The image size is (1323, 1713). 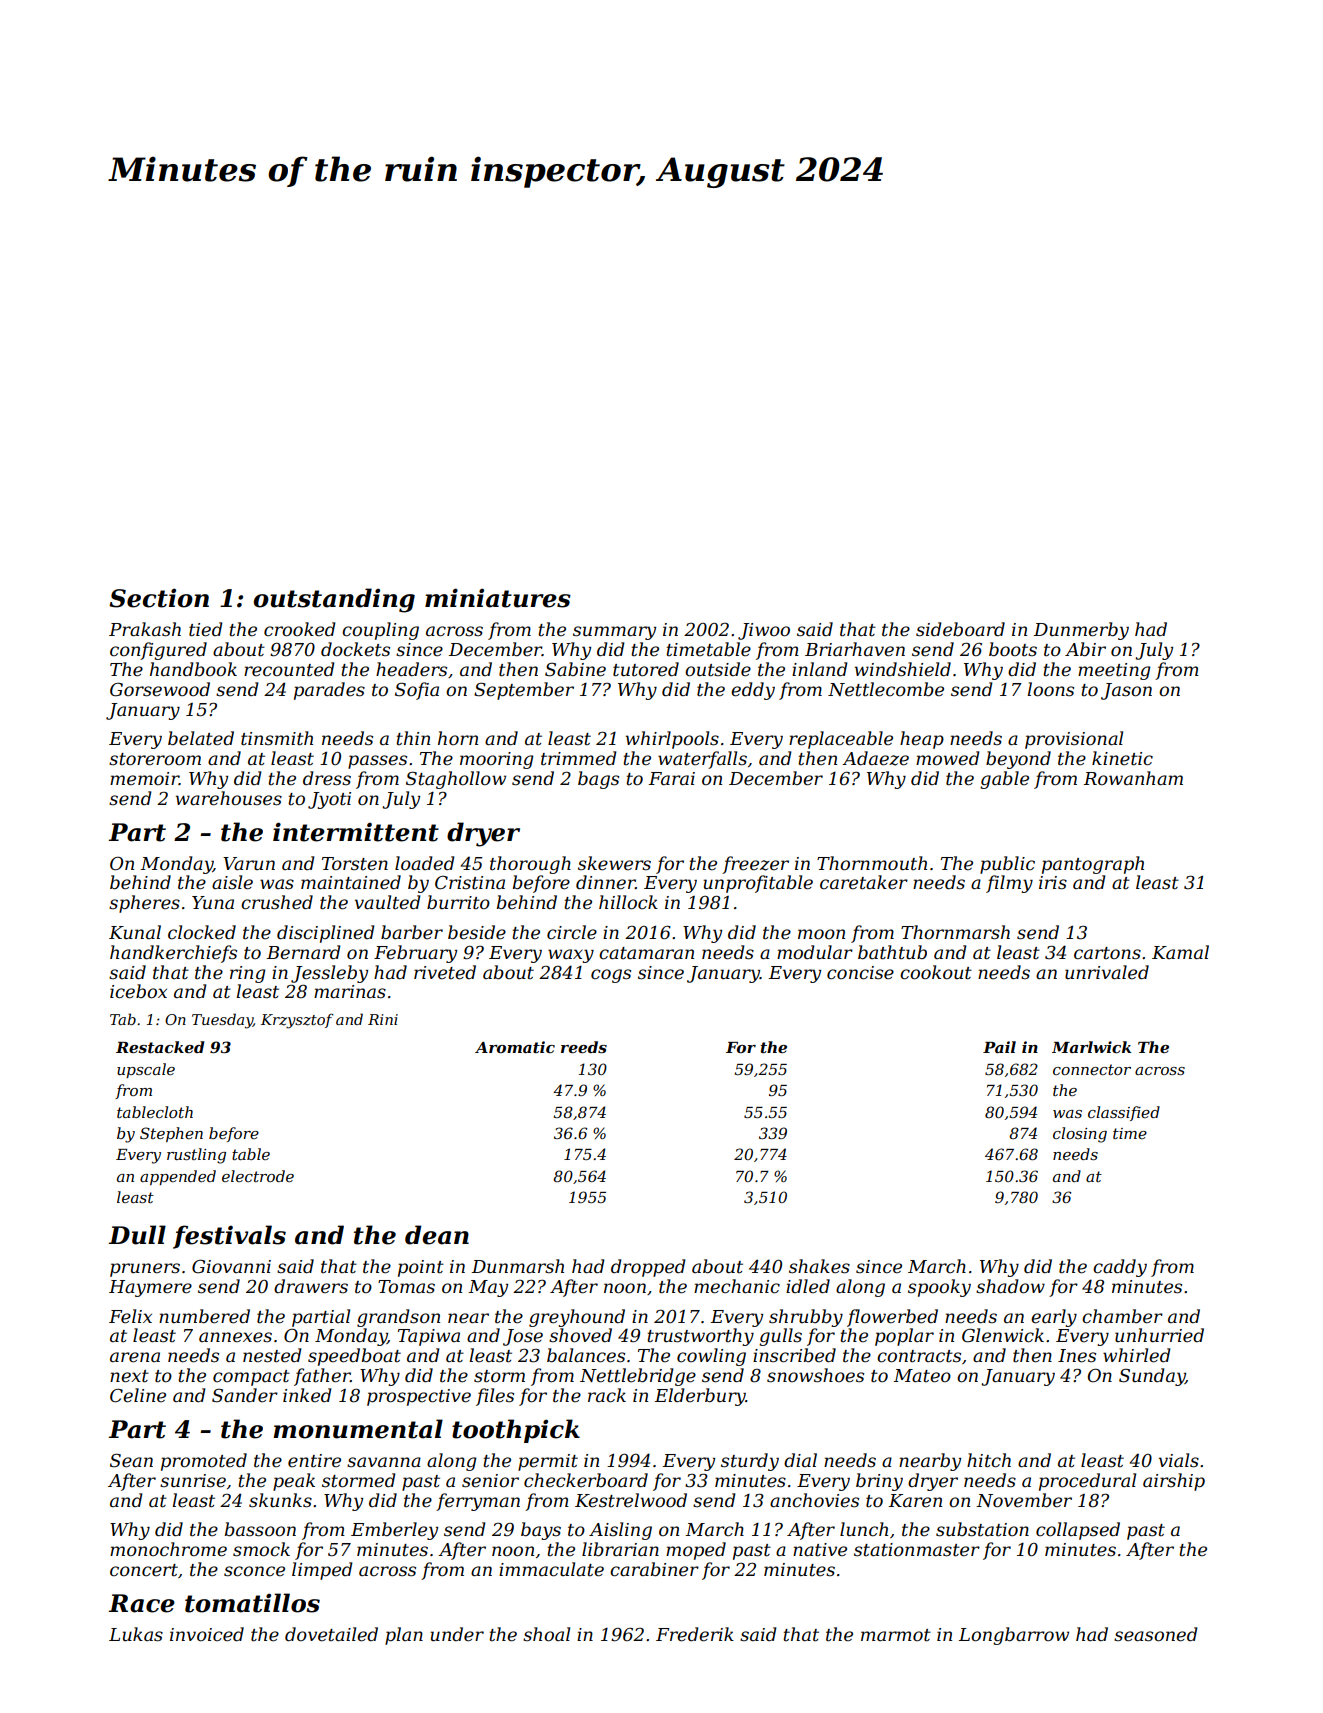 I want to click on Krzysztof, so click(x=297, y=1021).
